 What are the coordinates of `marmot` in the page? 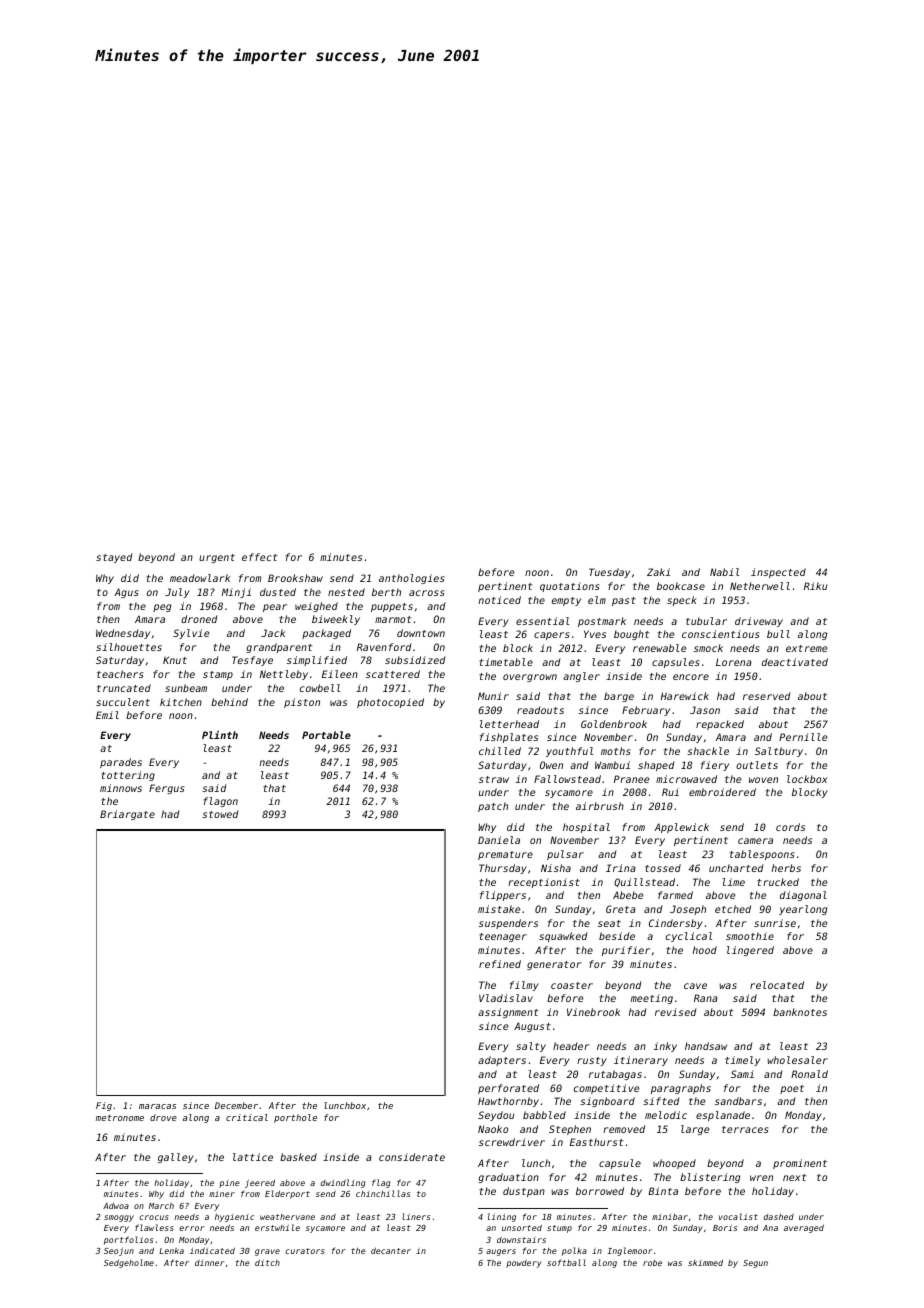 It's located at (393, 619).
